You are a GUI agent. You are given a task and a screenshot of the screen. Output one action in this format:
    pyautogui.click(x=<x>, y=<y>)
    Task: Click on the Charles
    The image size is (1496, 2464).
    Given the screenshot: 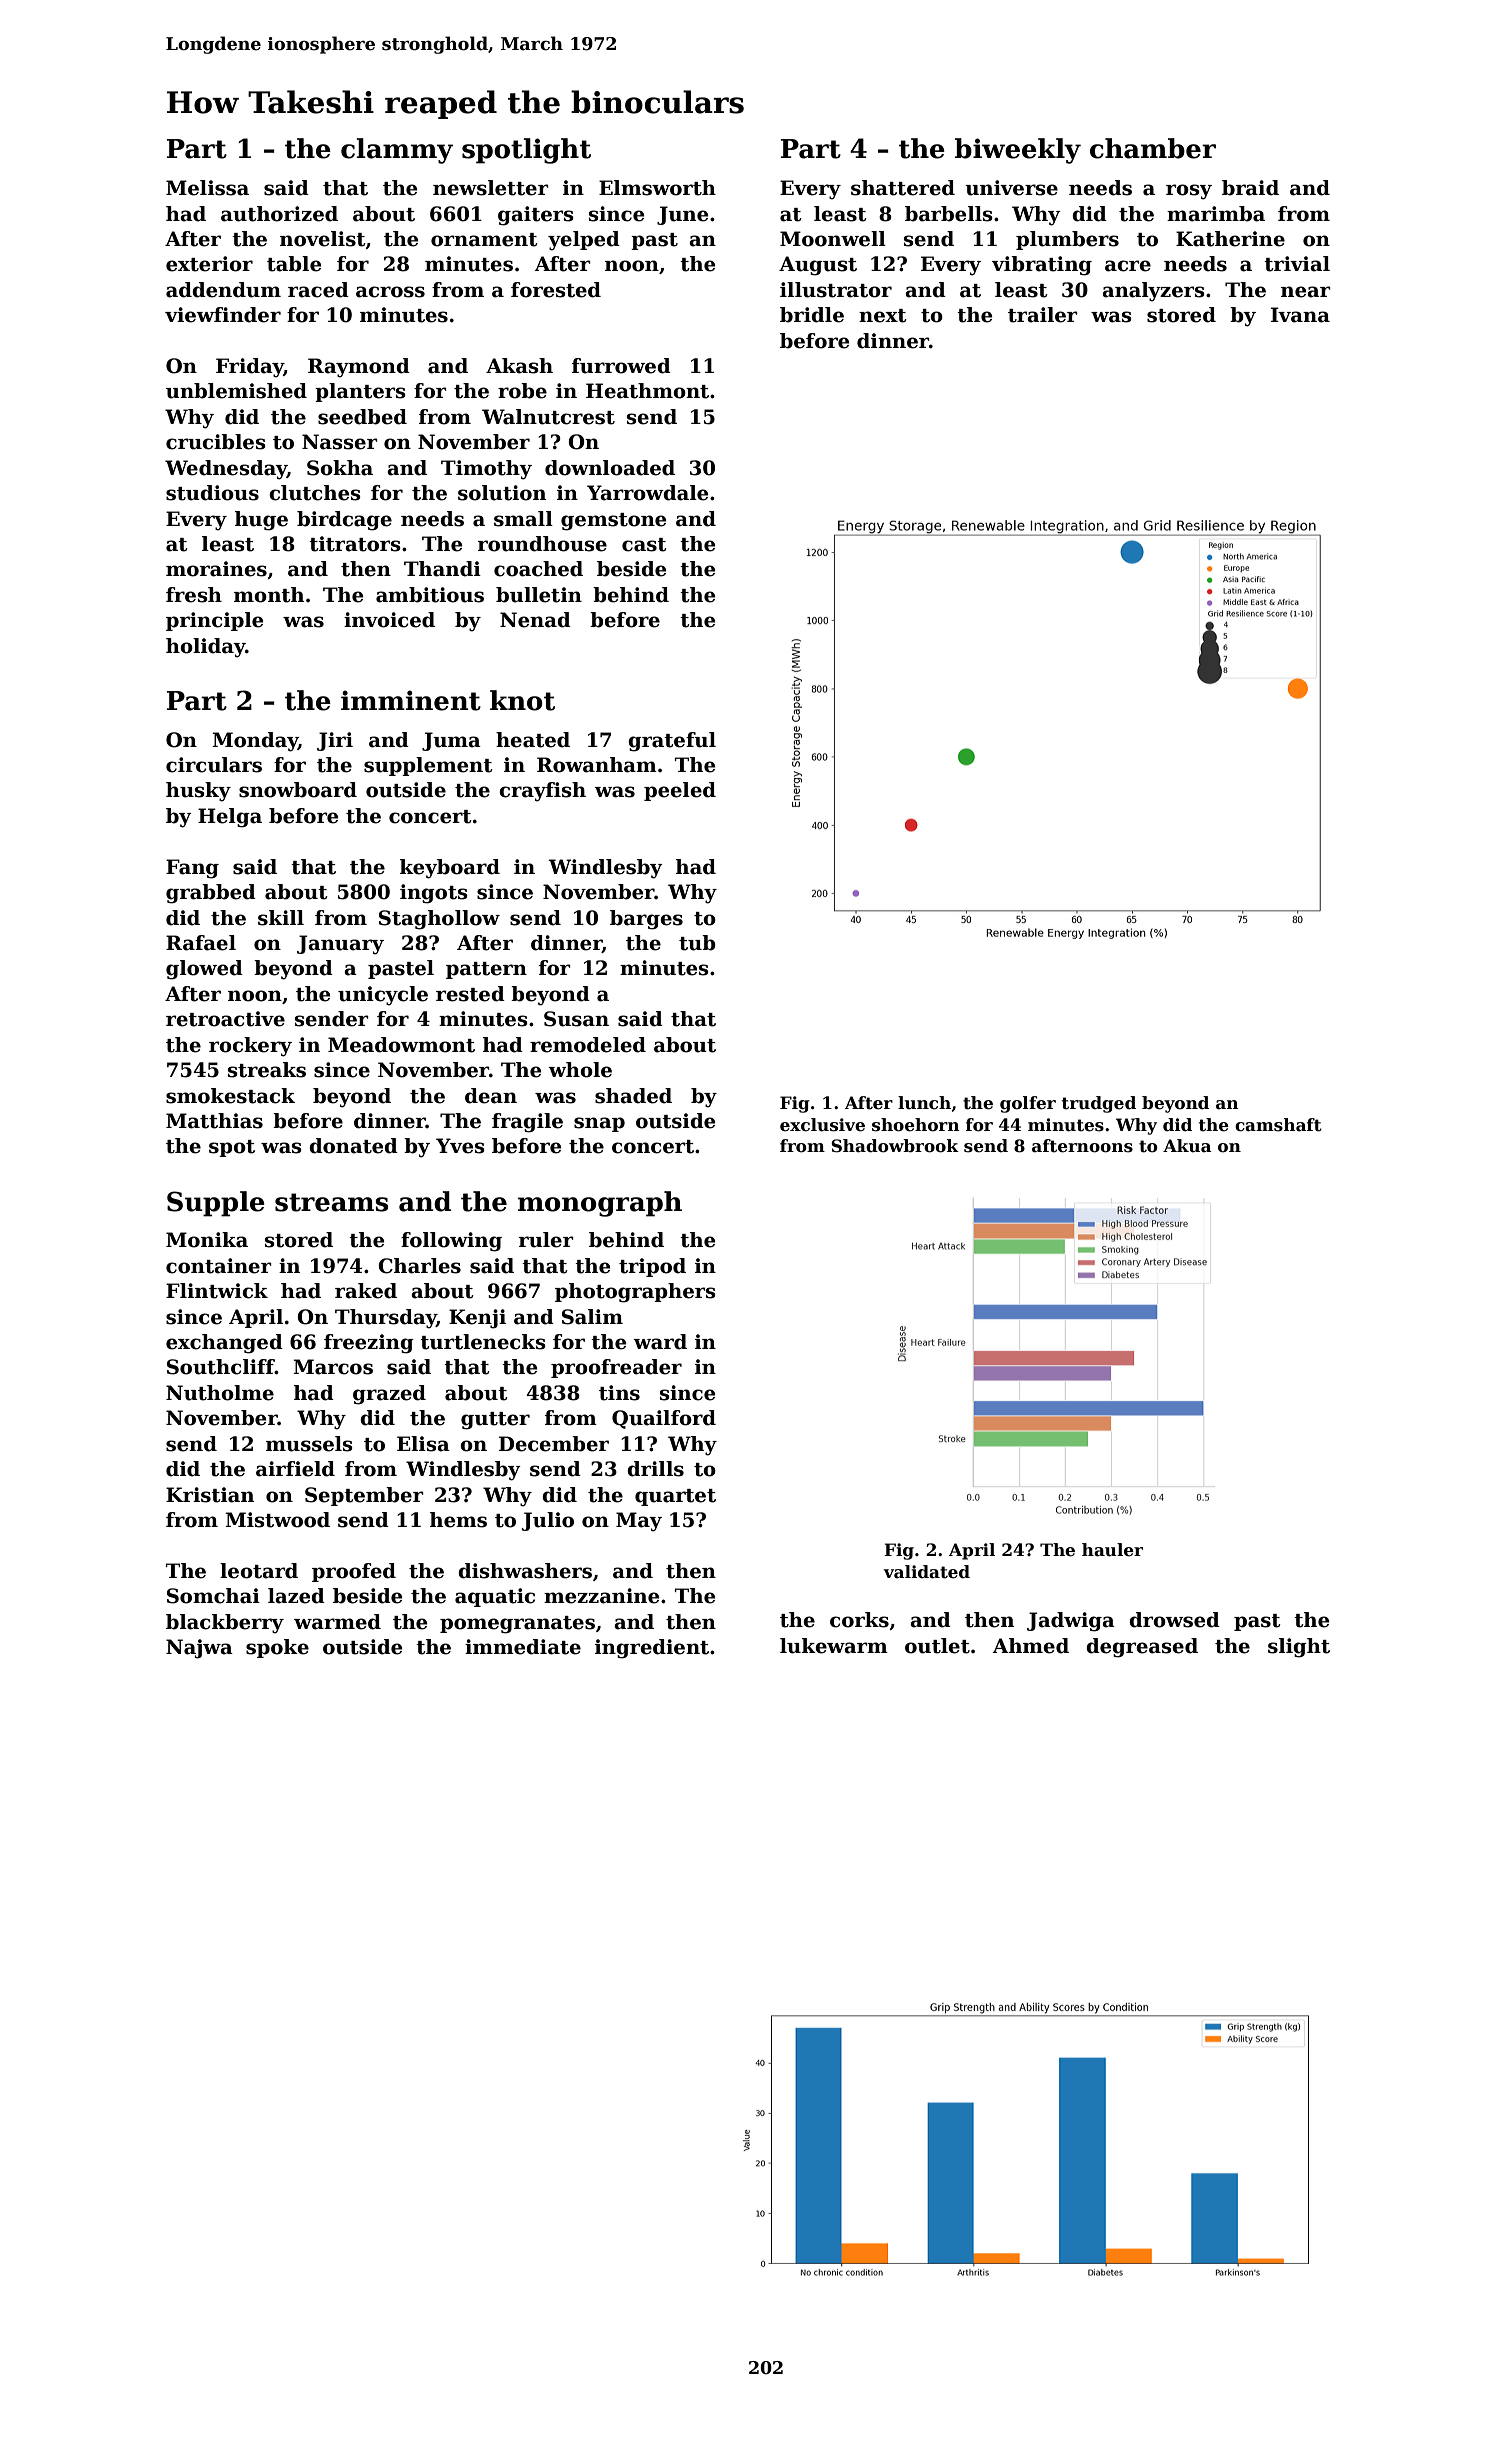 What is the action you would take?
    pyautogui.click(x=419, y=1266)
